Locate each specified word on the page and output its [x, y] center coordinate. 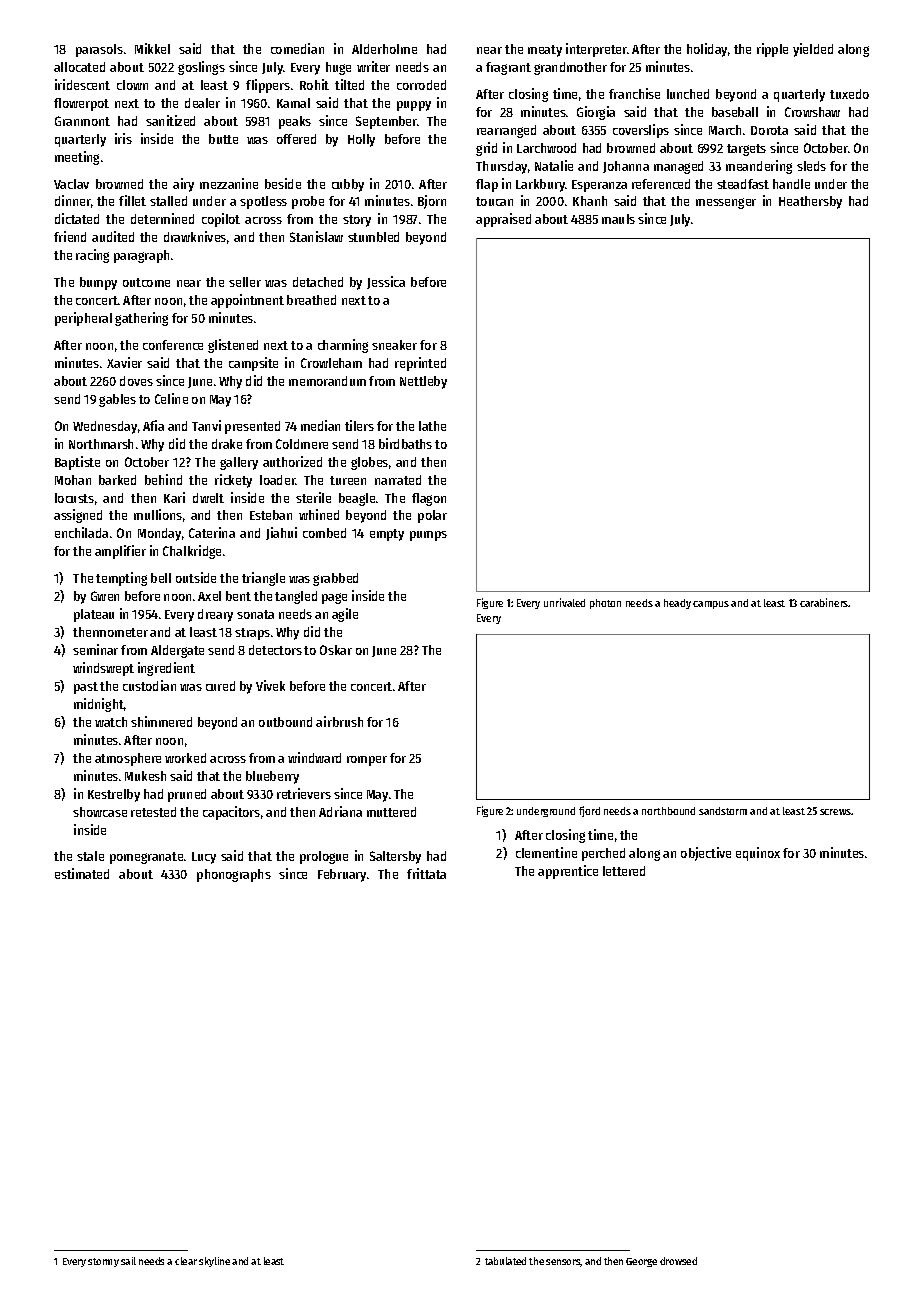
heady [677, 604]
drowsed [678, 1261]
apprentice [568, 872]
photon [605, 604]
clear [186, 1261]
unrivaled [564, 602]
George [641, 1262]
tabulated [505, 1261]
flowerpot [81, 104]
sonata [255, 614]
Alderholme [384, 49]
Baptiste [77, 463]
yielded [813, 50]
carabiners [824, 602]
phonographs [234, 875]
